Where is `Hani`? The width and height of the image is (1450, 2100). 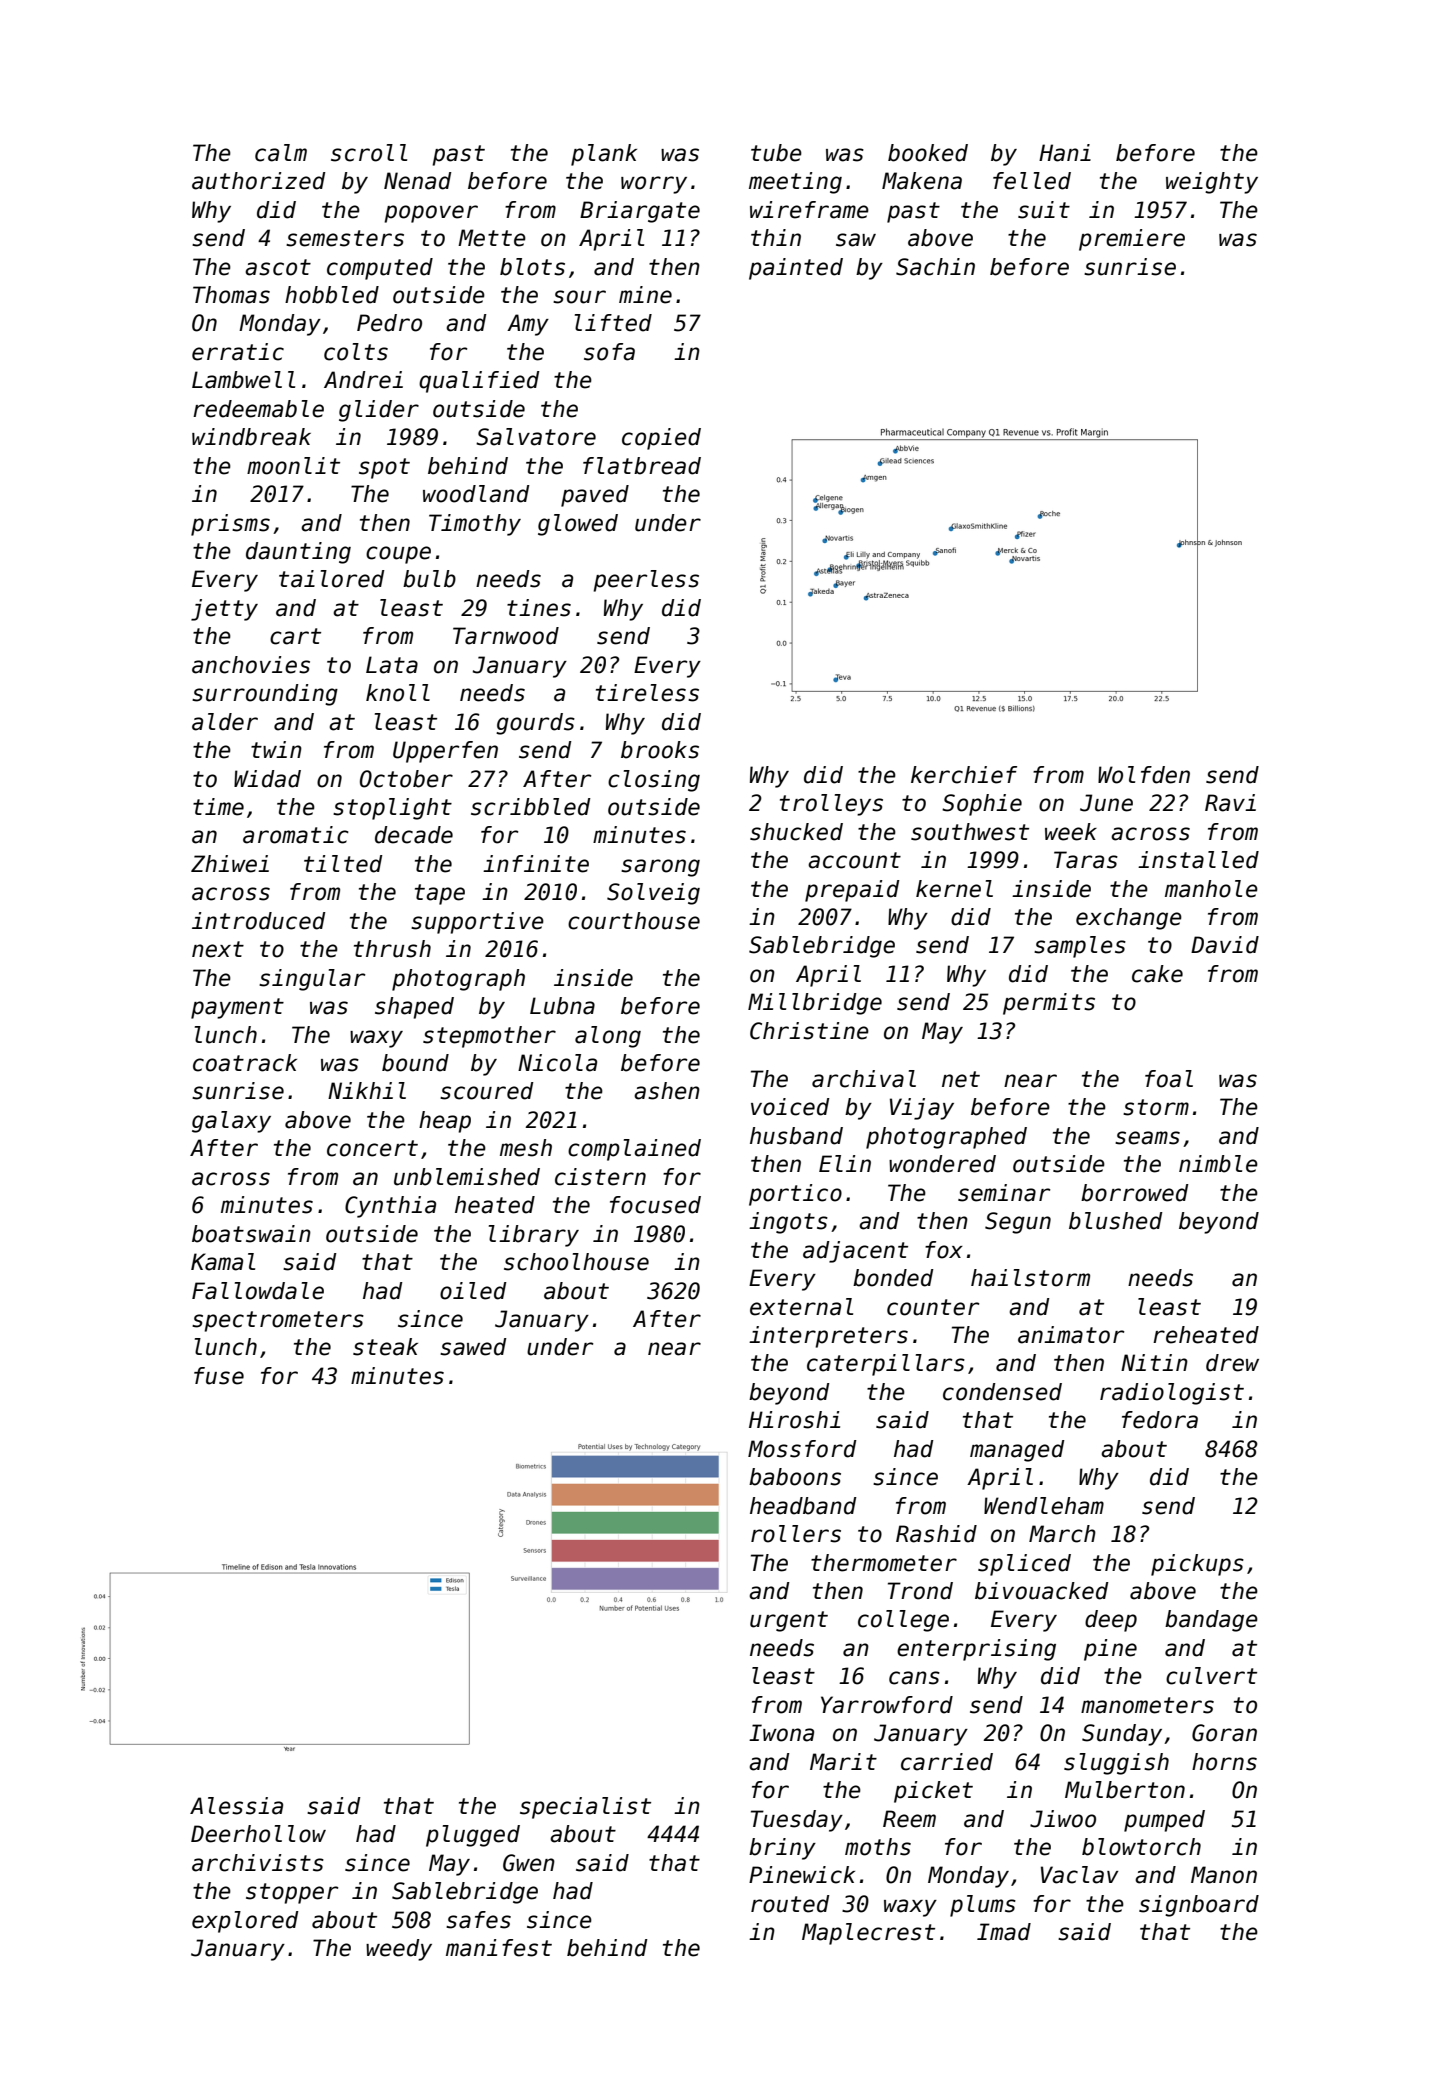 Hani is located at coordinates (1065, 153).
